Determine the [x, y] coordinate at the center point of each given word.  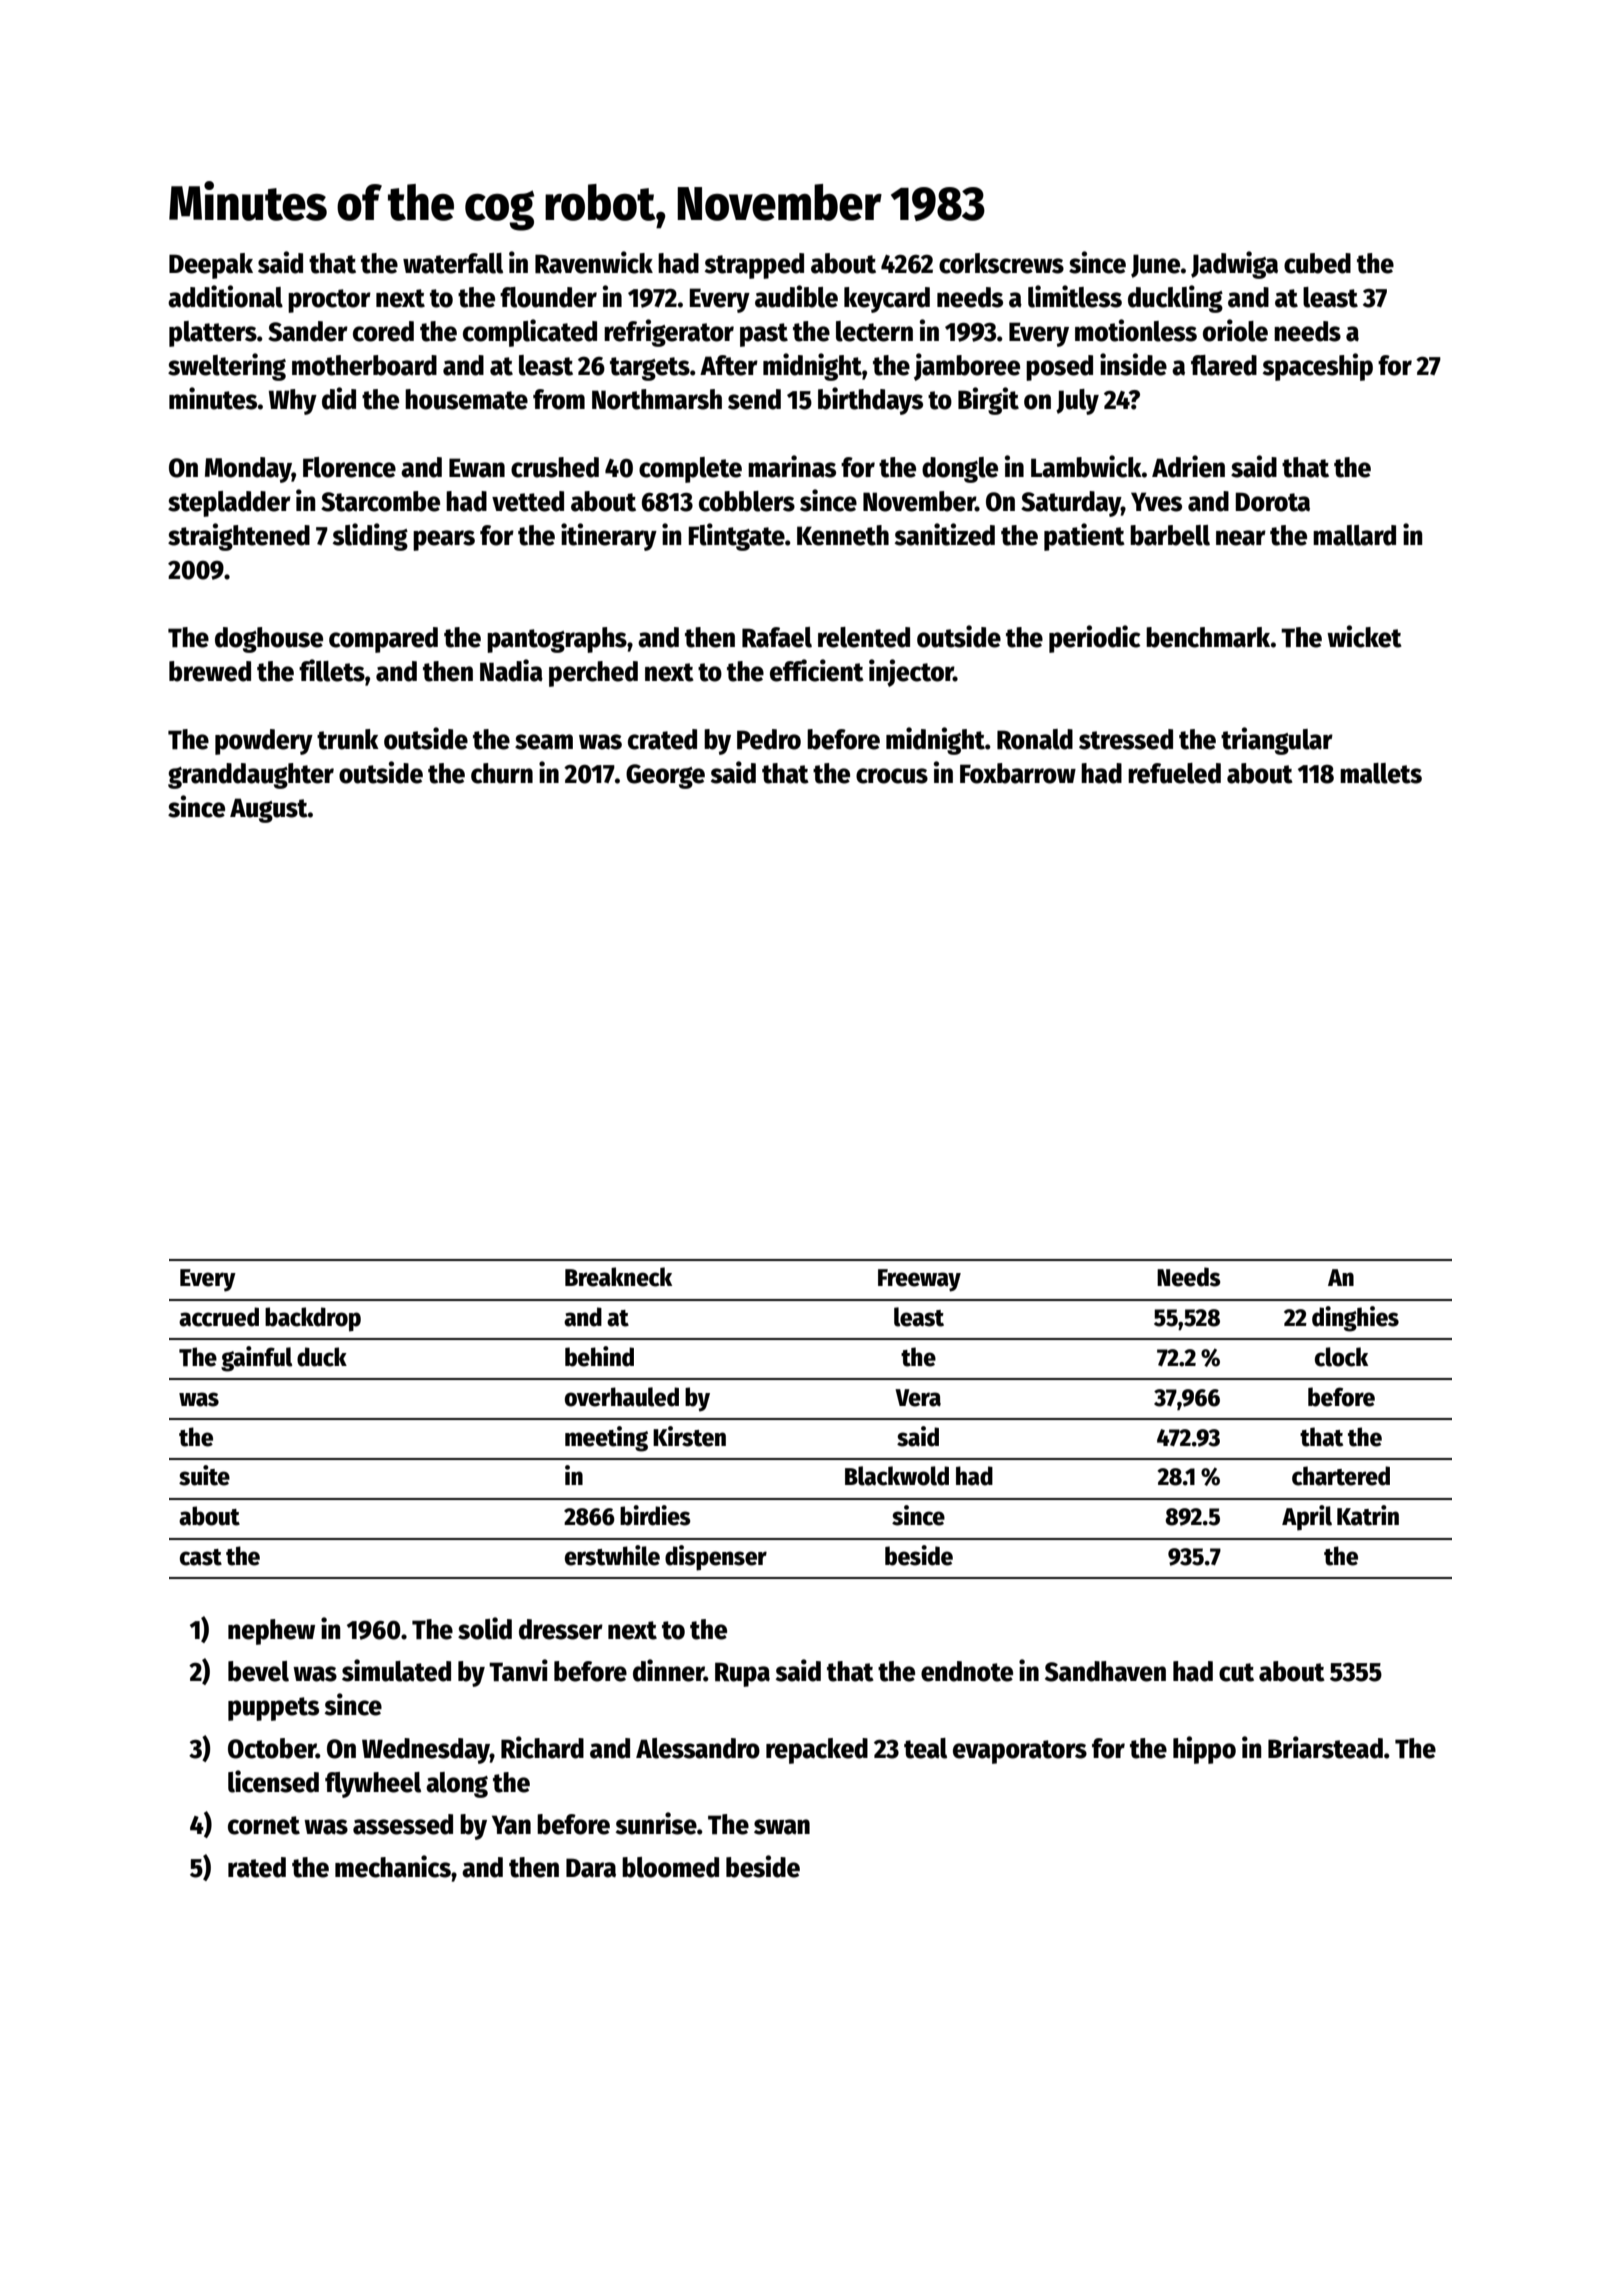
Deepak [211, 266]
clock [1341, 1357]
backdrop [313, 1319]
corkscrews [1001, 263]
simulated [396, 1670]
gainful [257, 1359]
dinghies [1355, 1319]
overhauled [622, 1397]
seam [544, 742]
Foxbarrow [1018, 773]
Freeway [919, 1280]
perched [593, 674]
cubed [1317, 263]
